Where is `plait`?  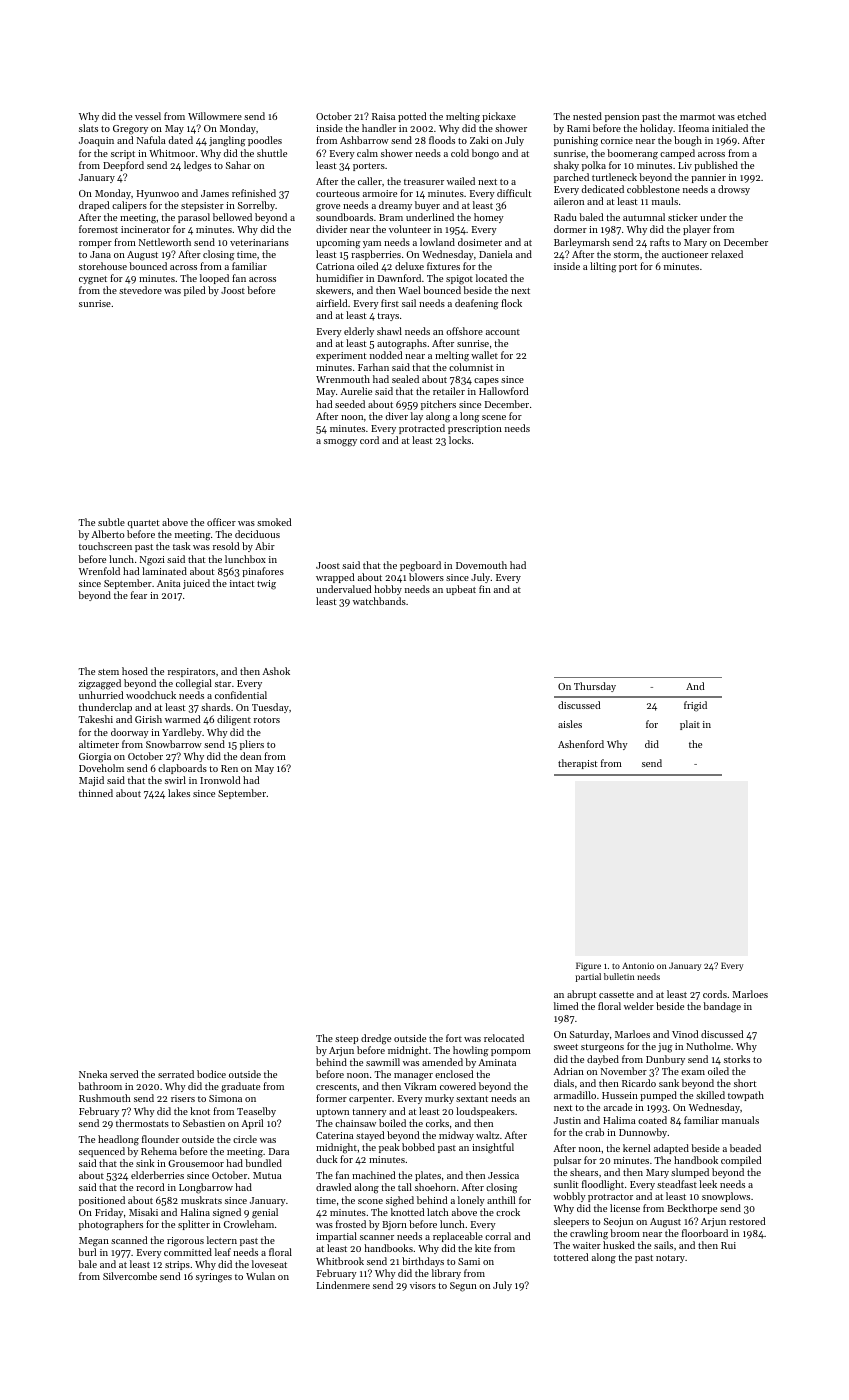
plait is located at coordinates (690, 725).
